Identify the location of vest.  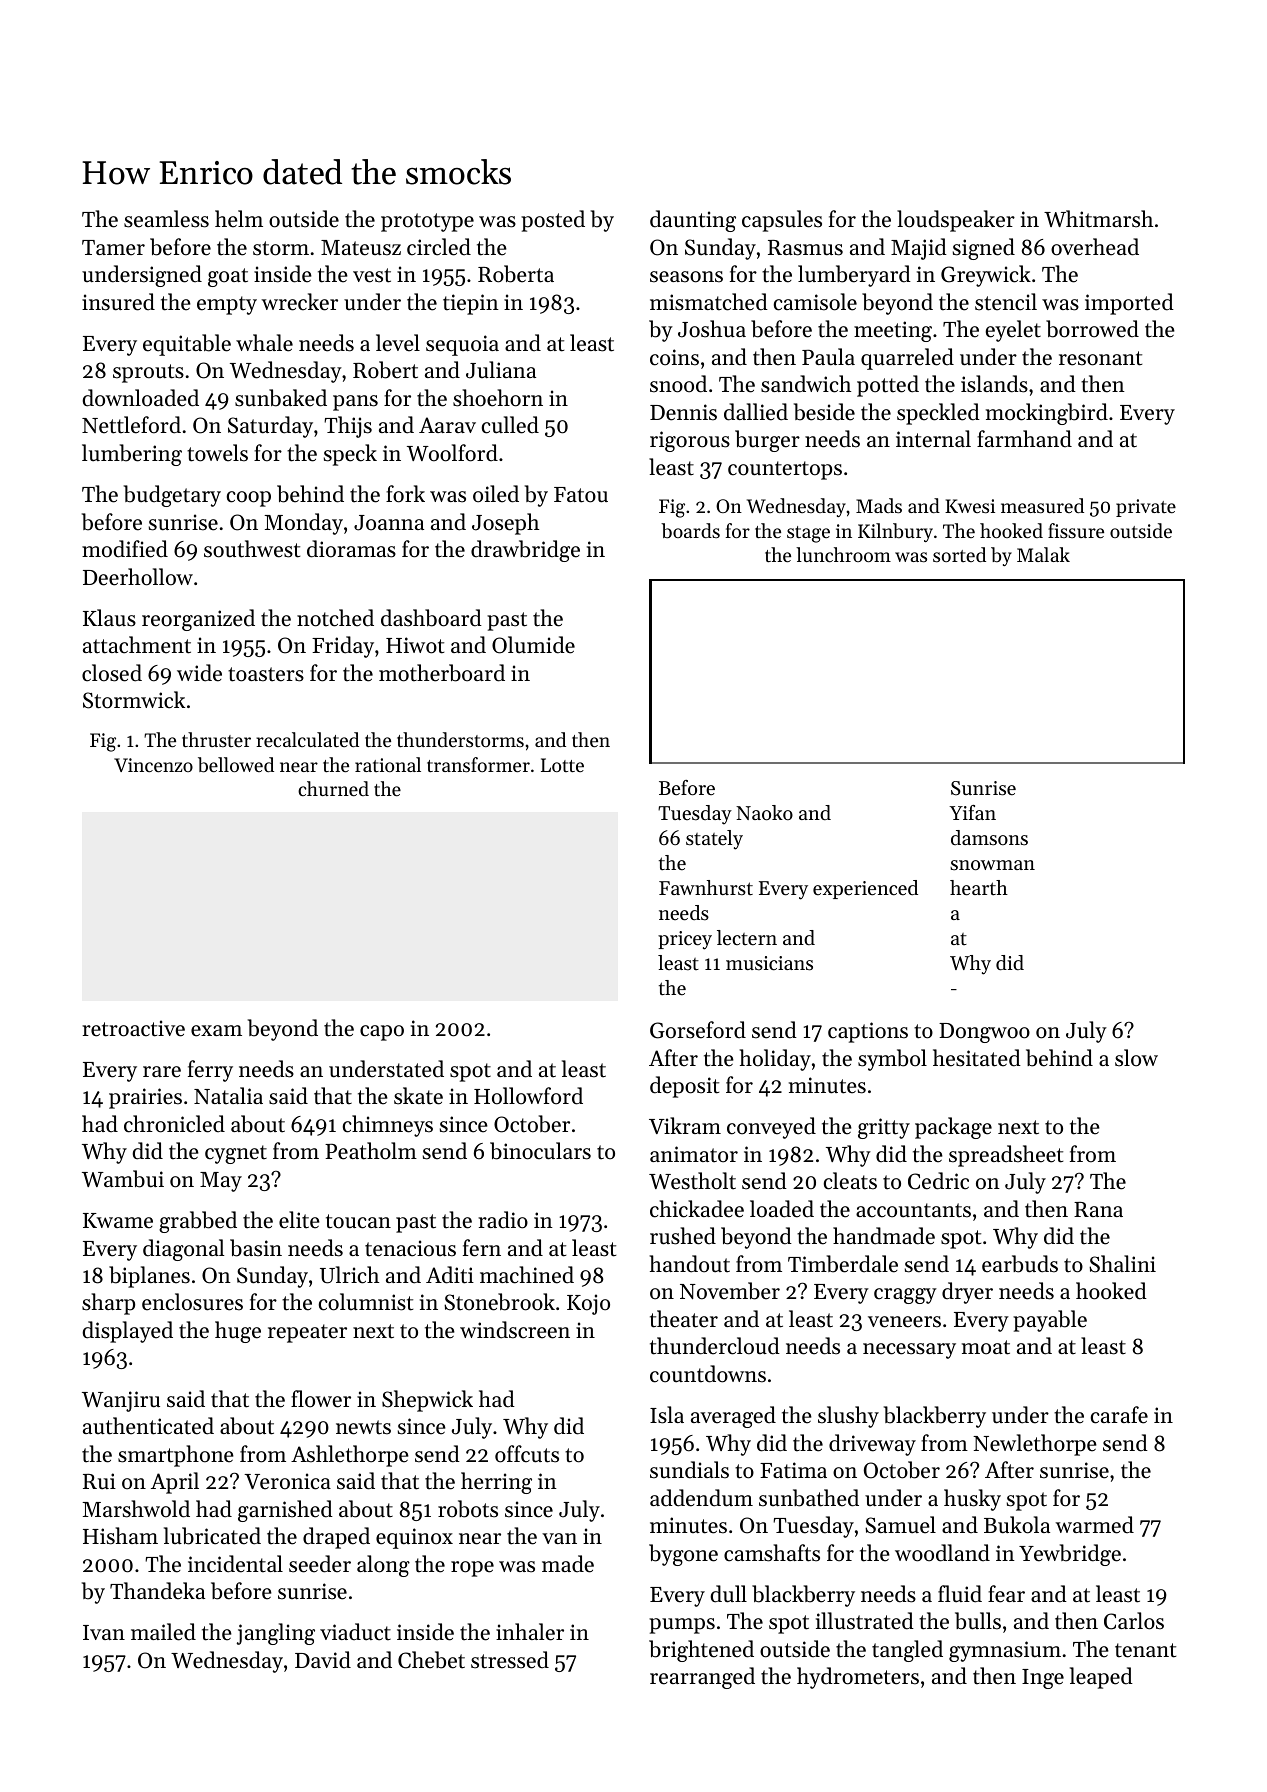
(372, 275).
